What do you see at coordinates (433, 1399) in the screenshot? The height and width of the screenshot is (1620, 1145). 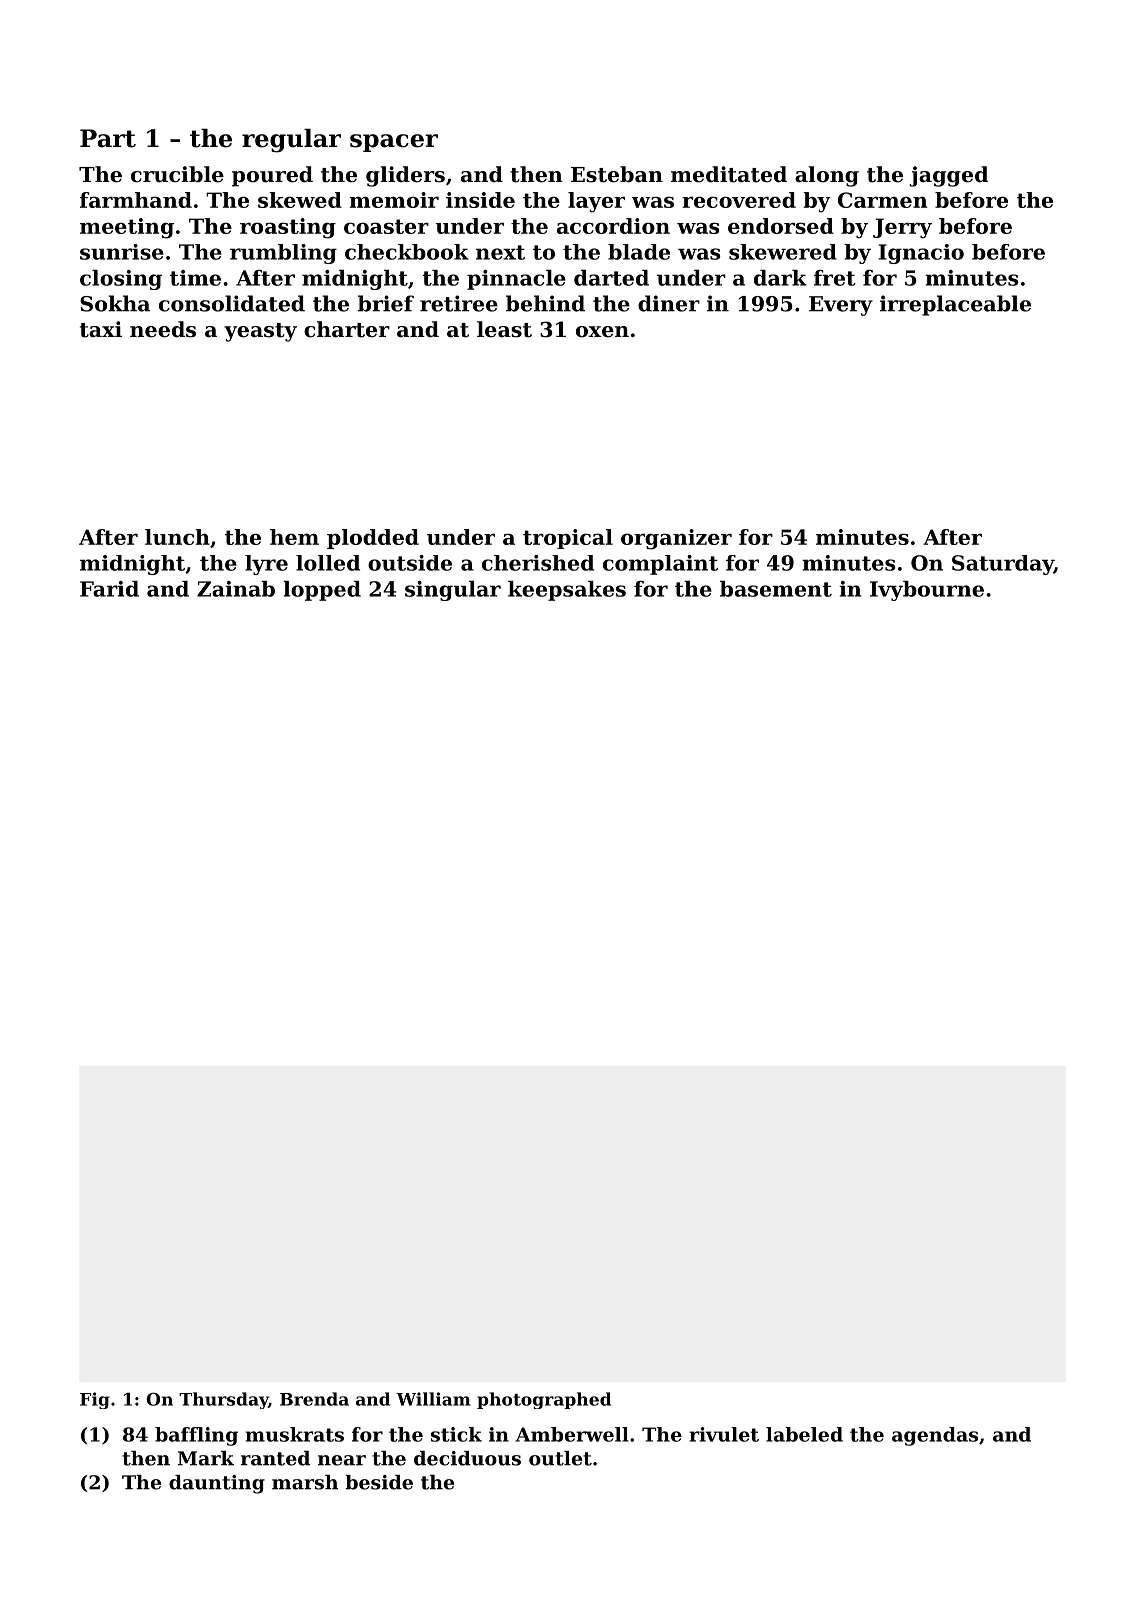 I see `William` at bounding box center [433, 1399].
